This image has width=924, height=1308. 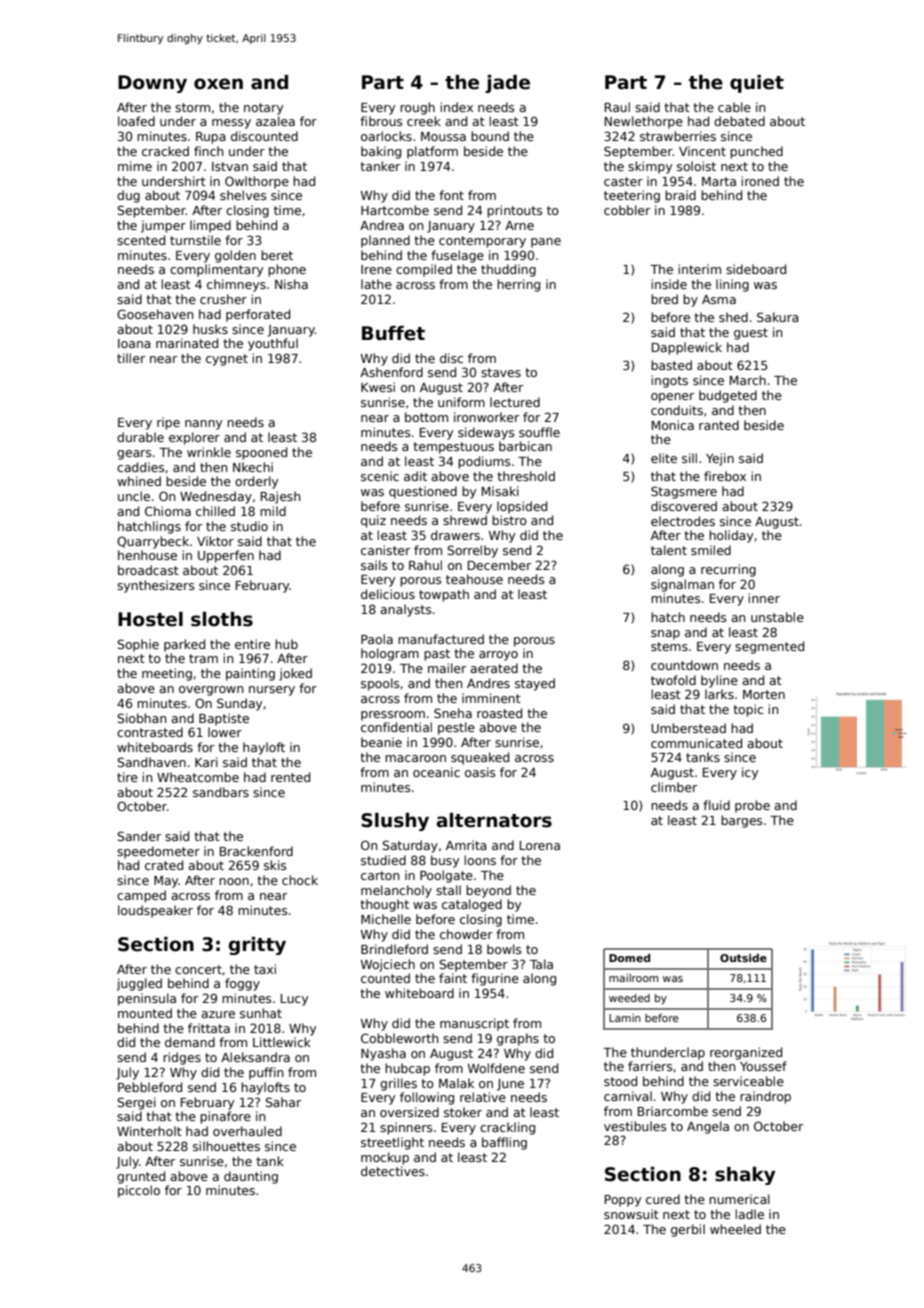 What do you see at coordinates (725, 476) in the image?
I see `firebox` at bounding box center [725, 476].
